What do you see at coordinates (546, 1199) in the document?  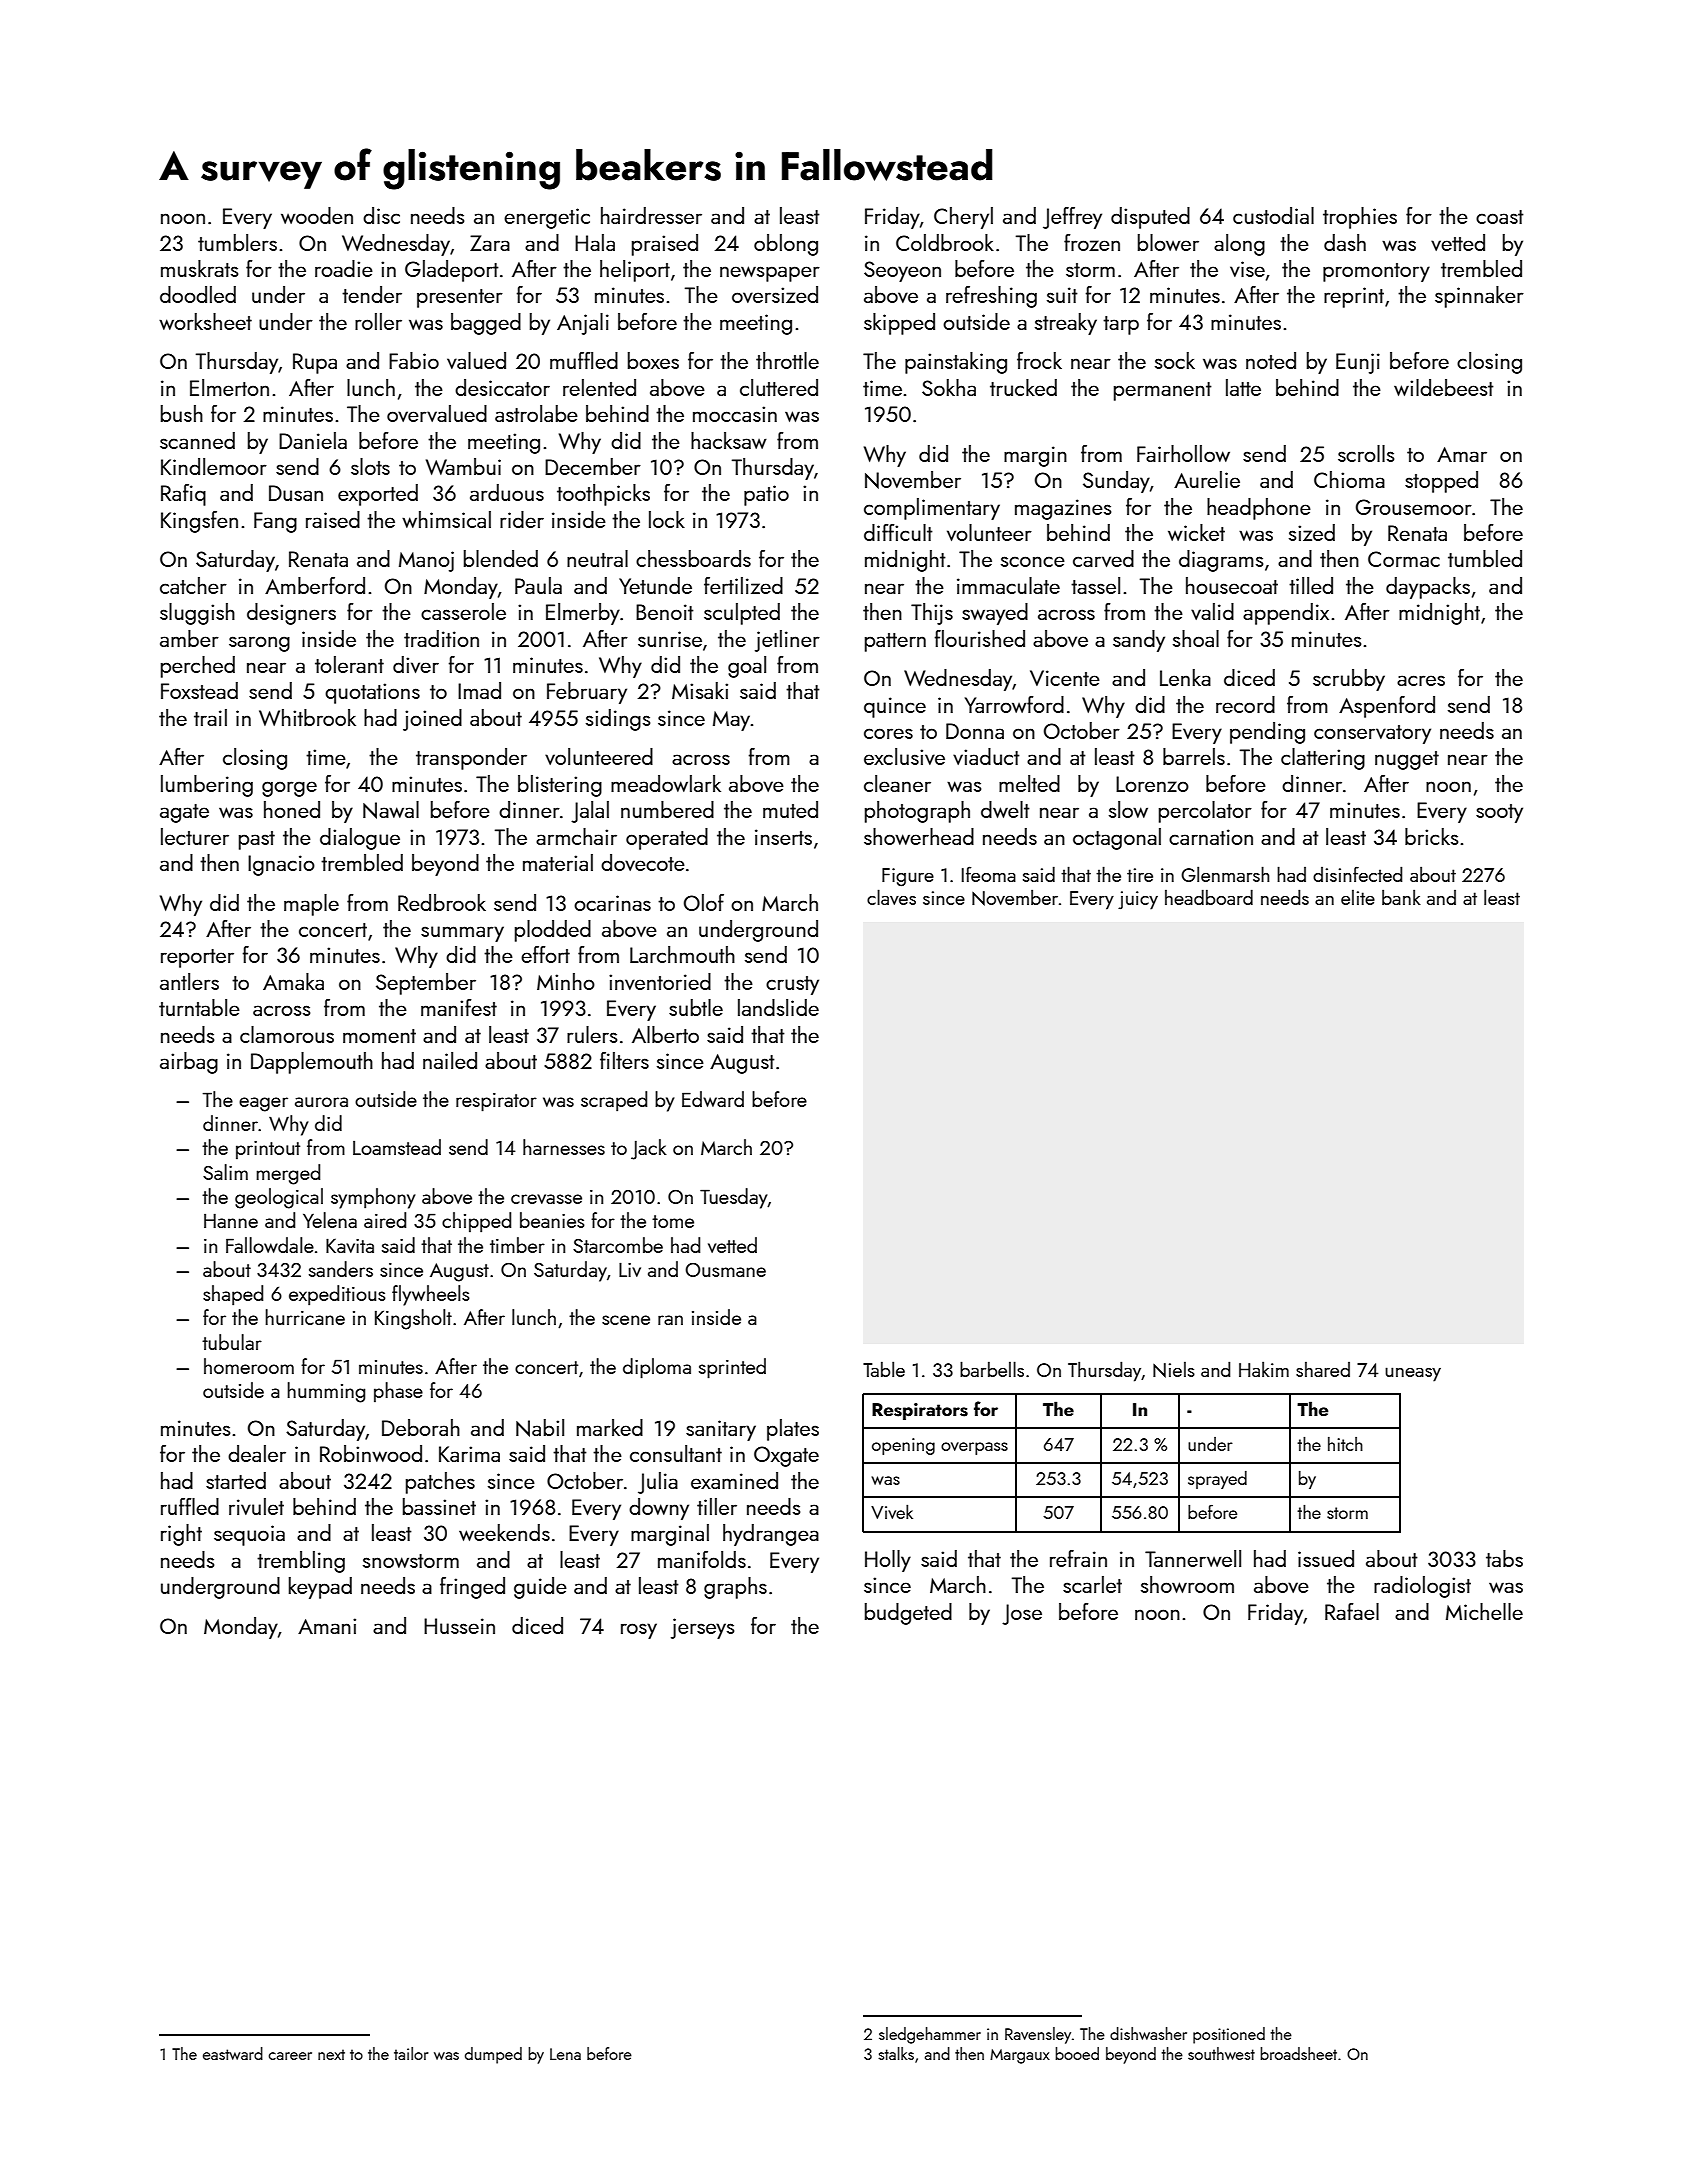 I see `crevasse` at bounding box center [546, 1199].
